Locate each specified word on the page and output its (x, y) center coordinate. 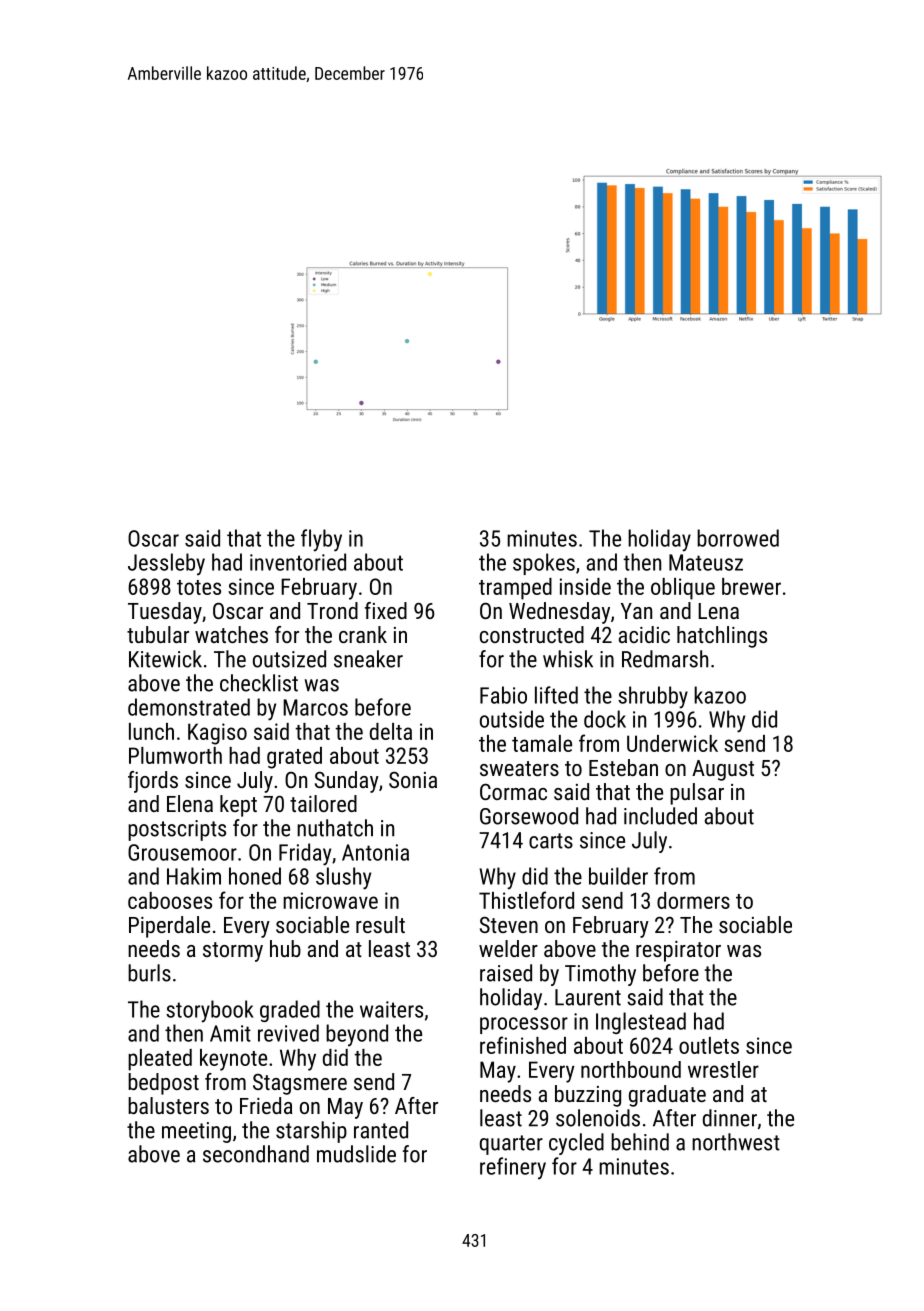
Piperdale (169, 927)
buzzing (588, 1096)
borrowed (738, 538)
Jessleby (166, 564)
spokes (544, 564)
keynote (233, 1060)
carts (551, 841)
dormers (693, 900)
